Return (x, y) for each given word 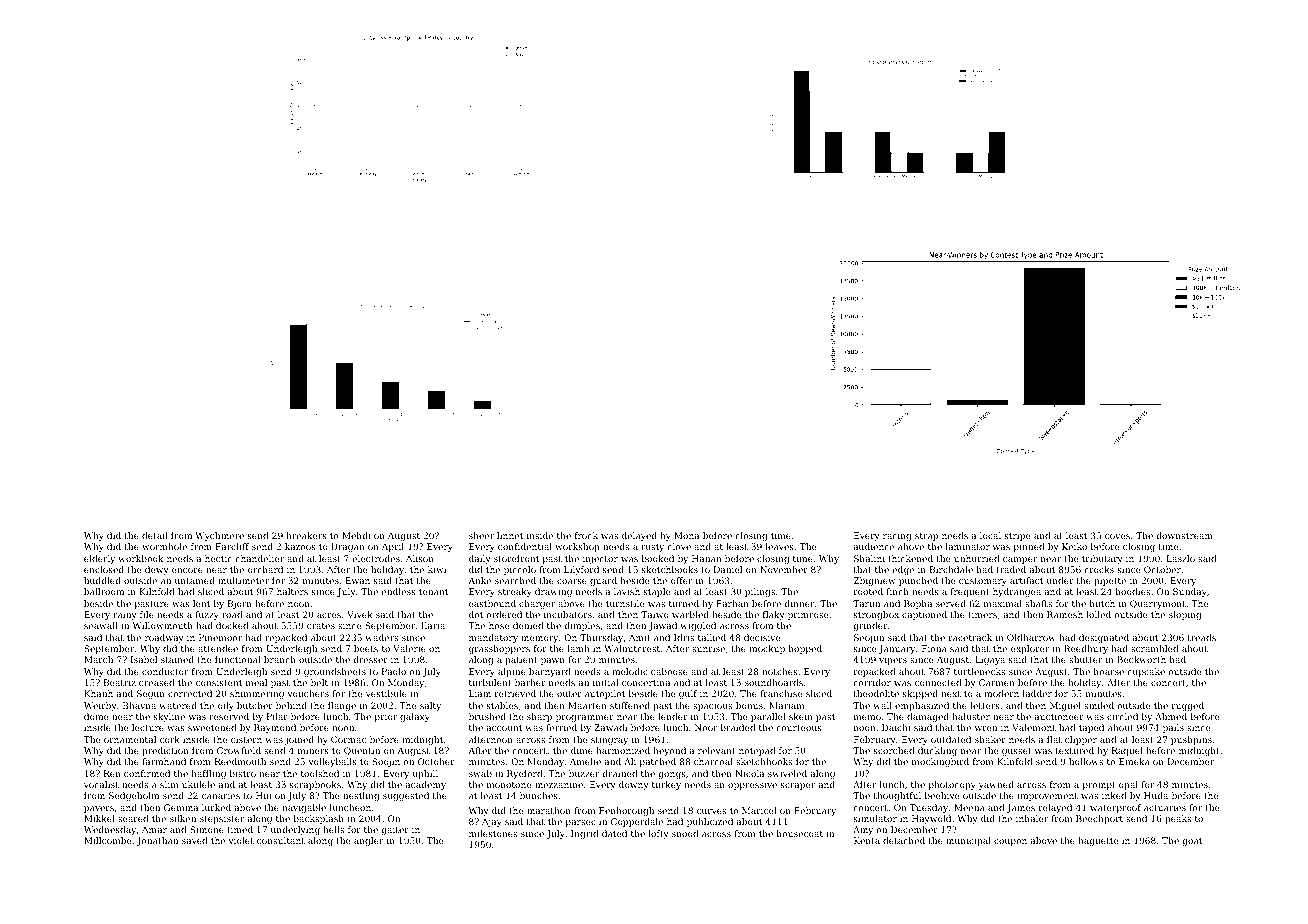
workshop (577, 547)
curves (711, 811)
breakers (306, 535)
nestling (361, 796)
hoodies (1133, 591)
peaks (1178, 819)
